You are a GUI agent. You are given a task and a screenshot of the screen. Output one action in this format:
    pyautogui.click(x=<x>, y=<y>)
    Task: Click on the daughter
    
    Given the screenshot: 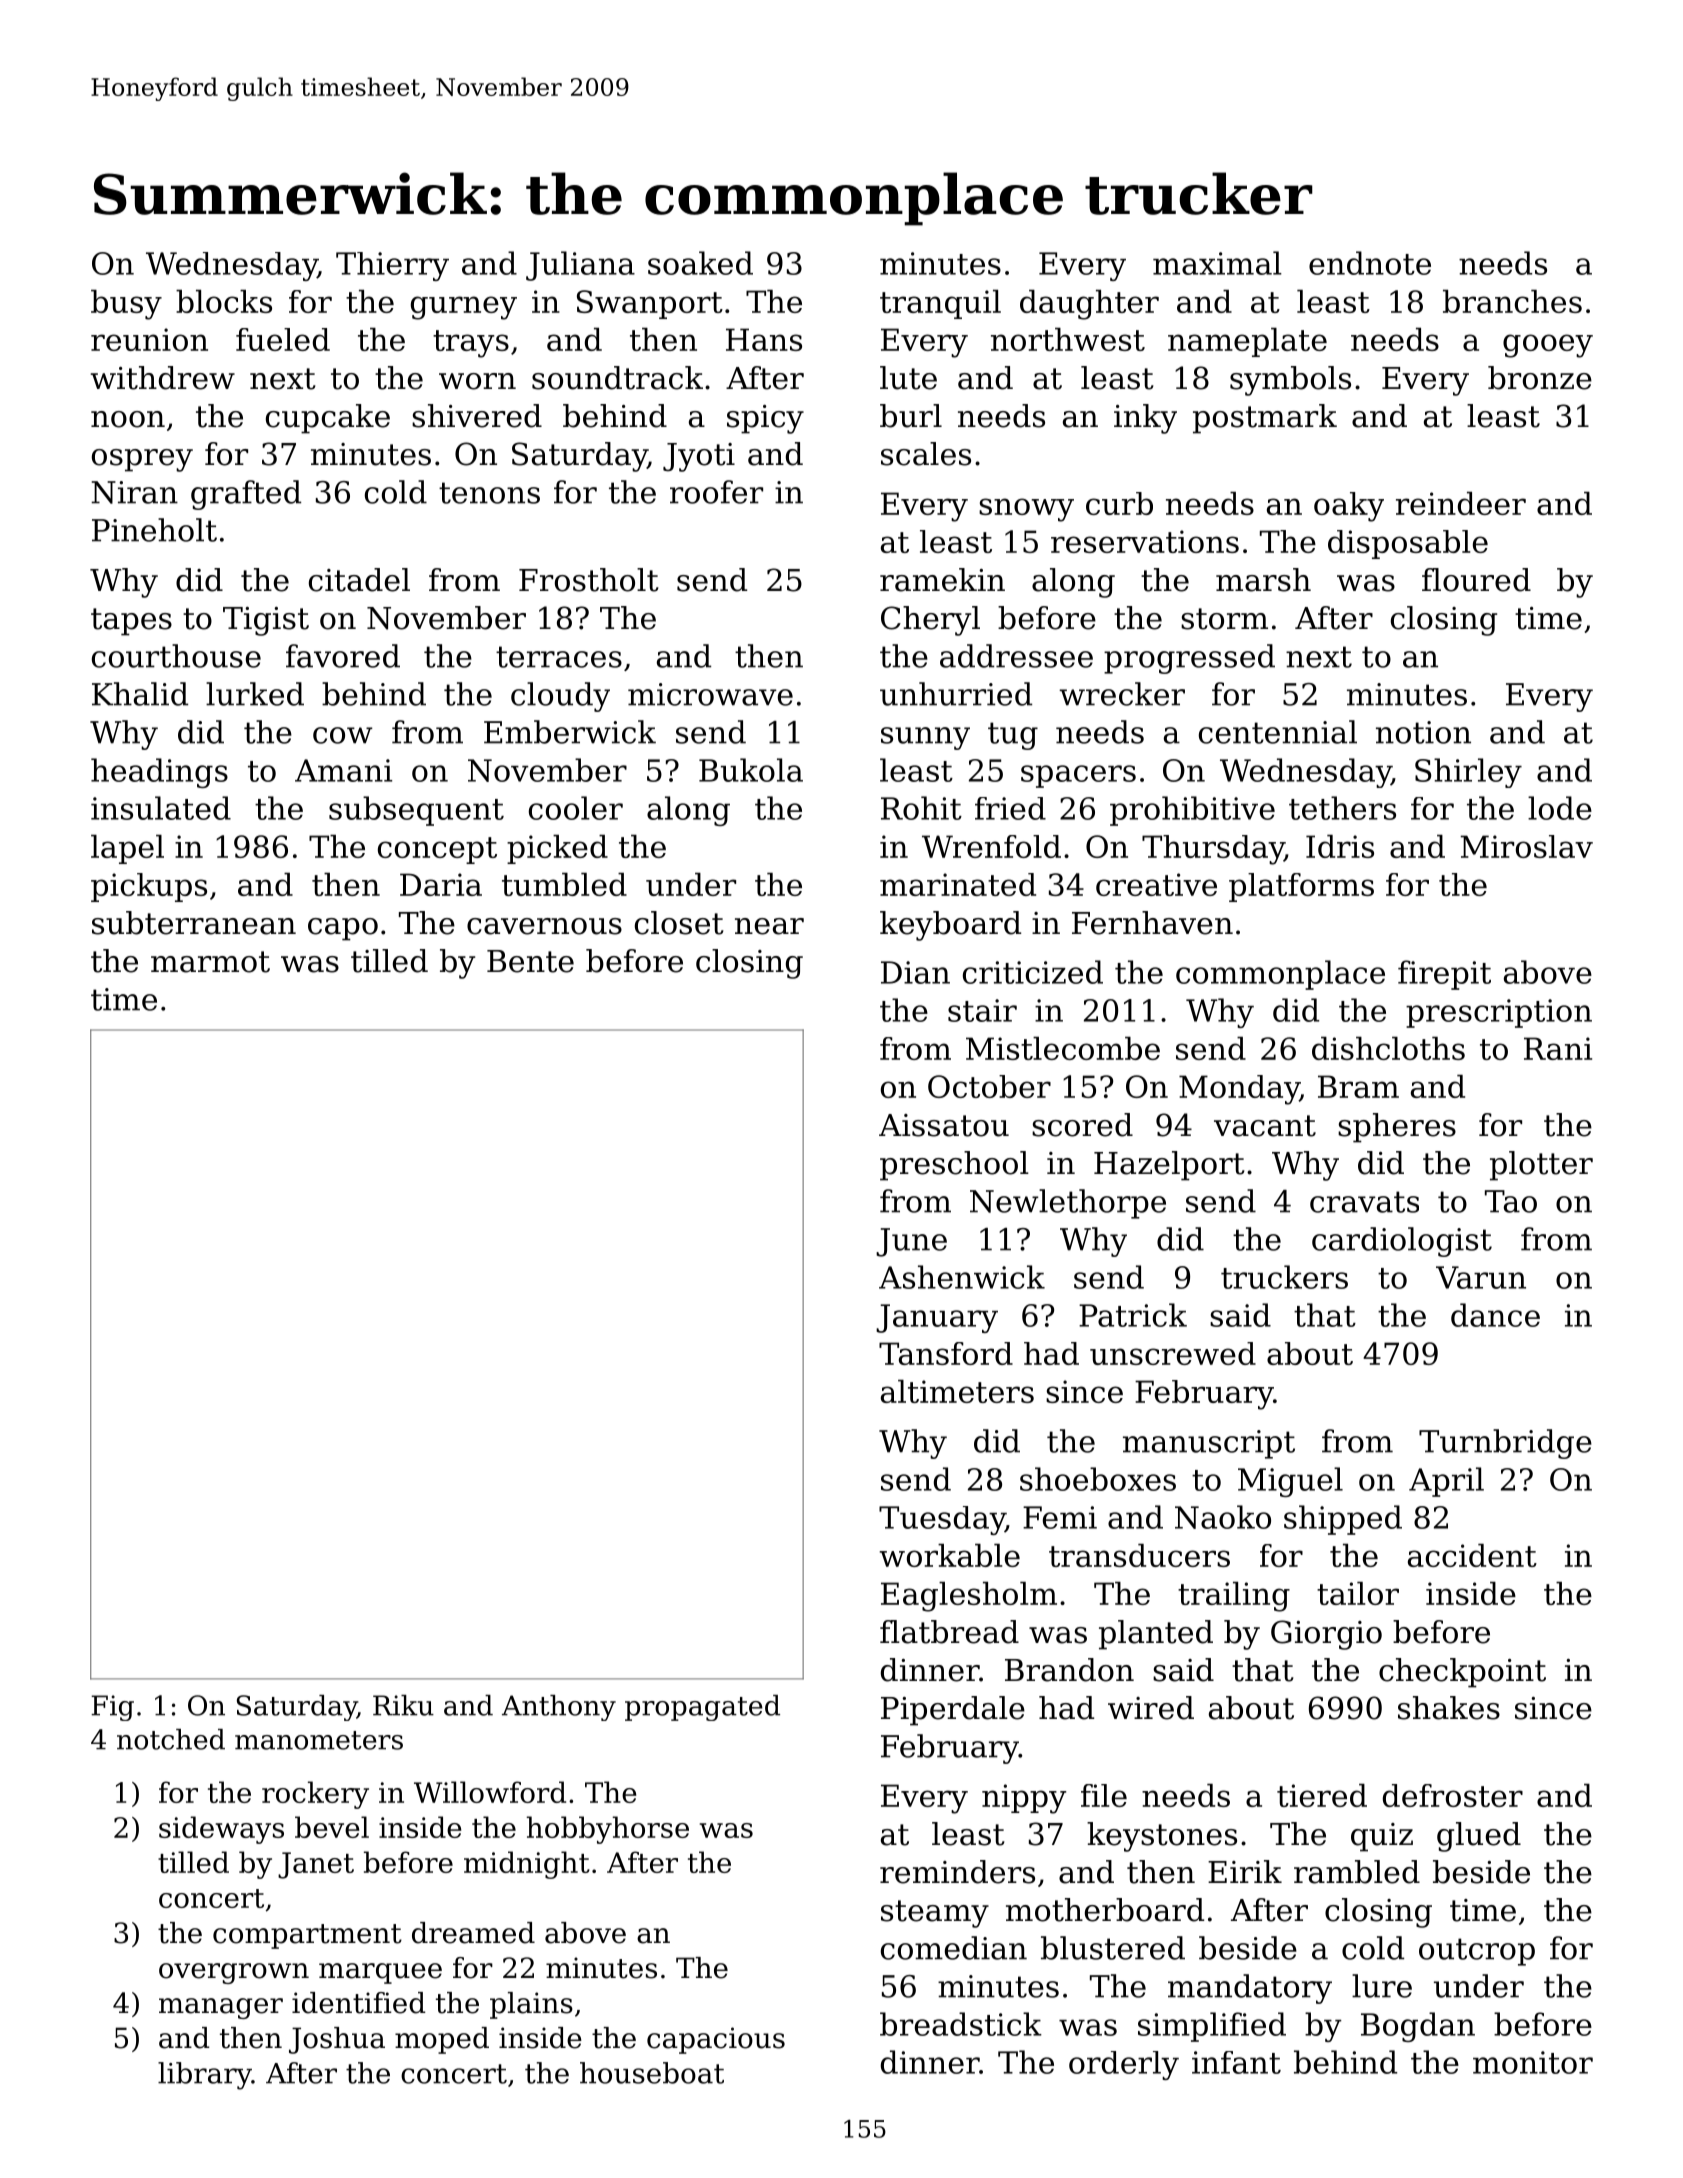 What is the action you would take?
    pyautogui.click(x=1089, y=305)
